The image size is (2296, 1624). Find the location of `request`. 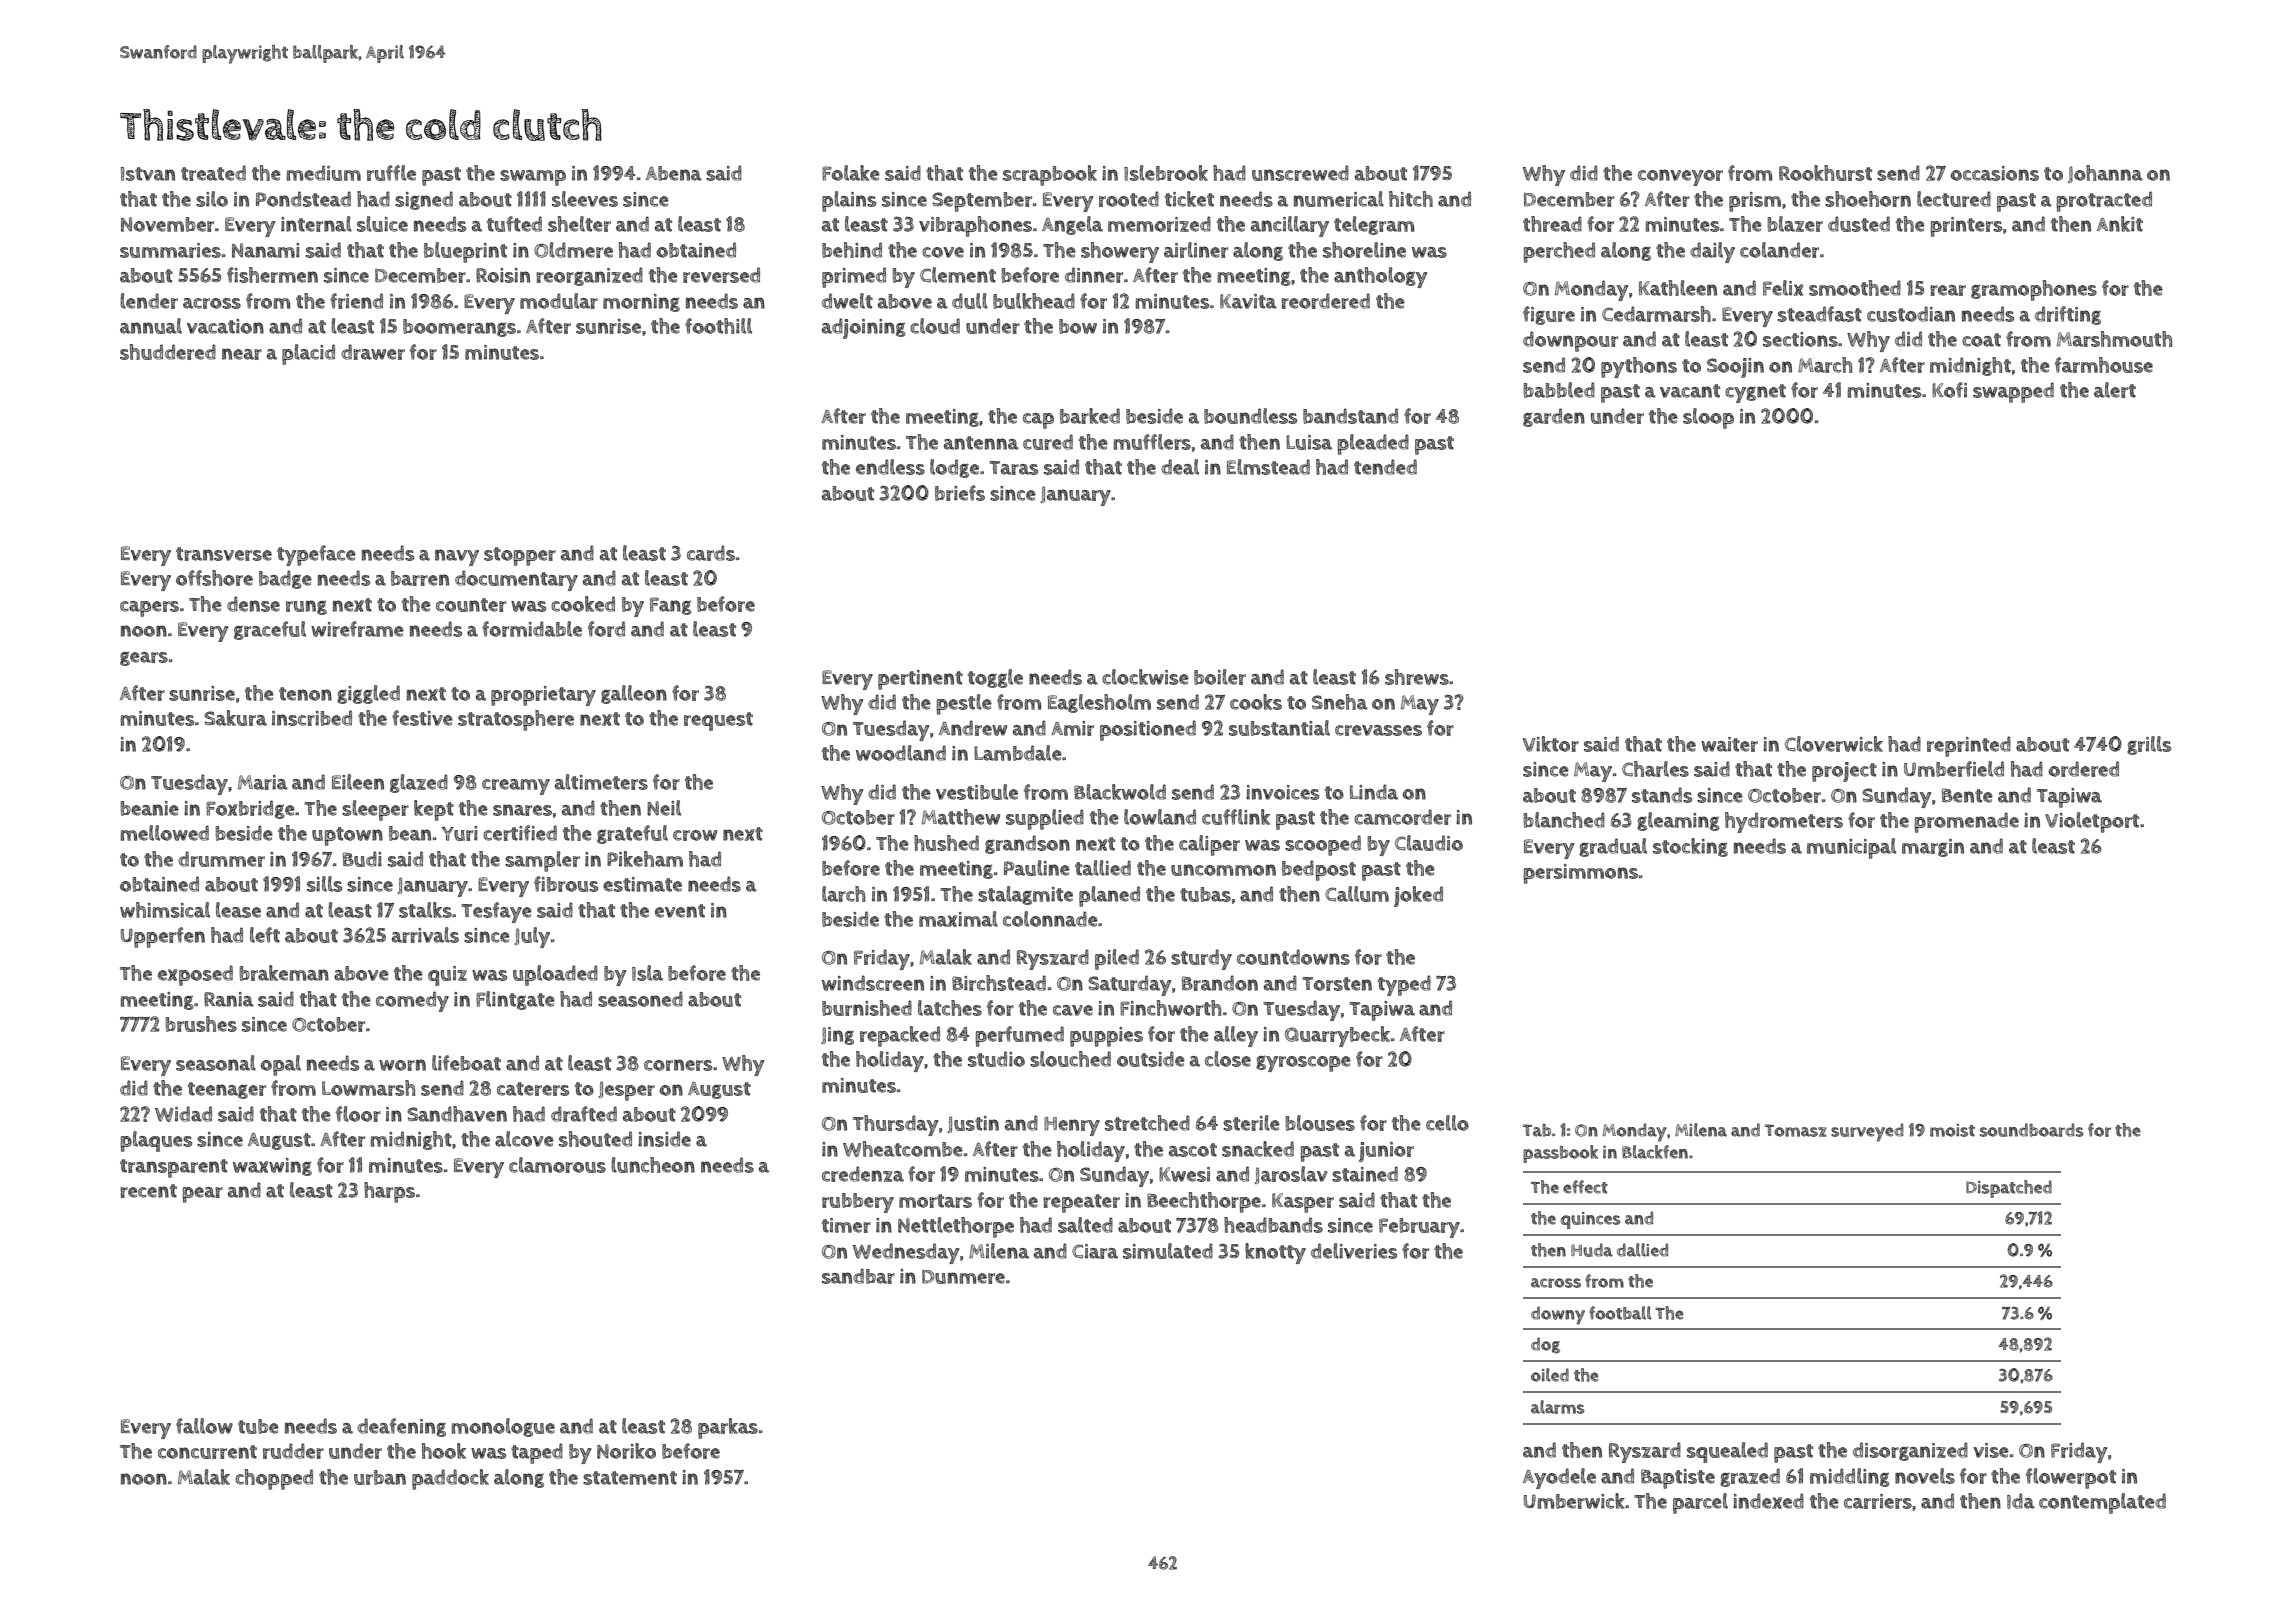

request is located at coordinates (718, 721).
